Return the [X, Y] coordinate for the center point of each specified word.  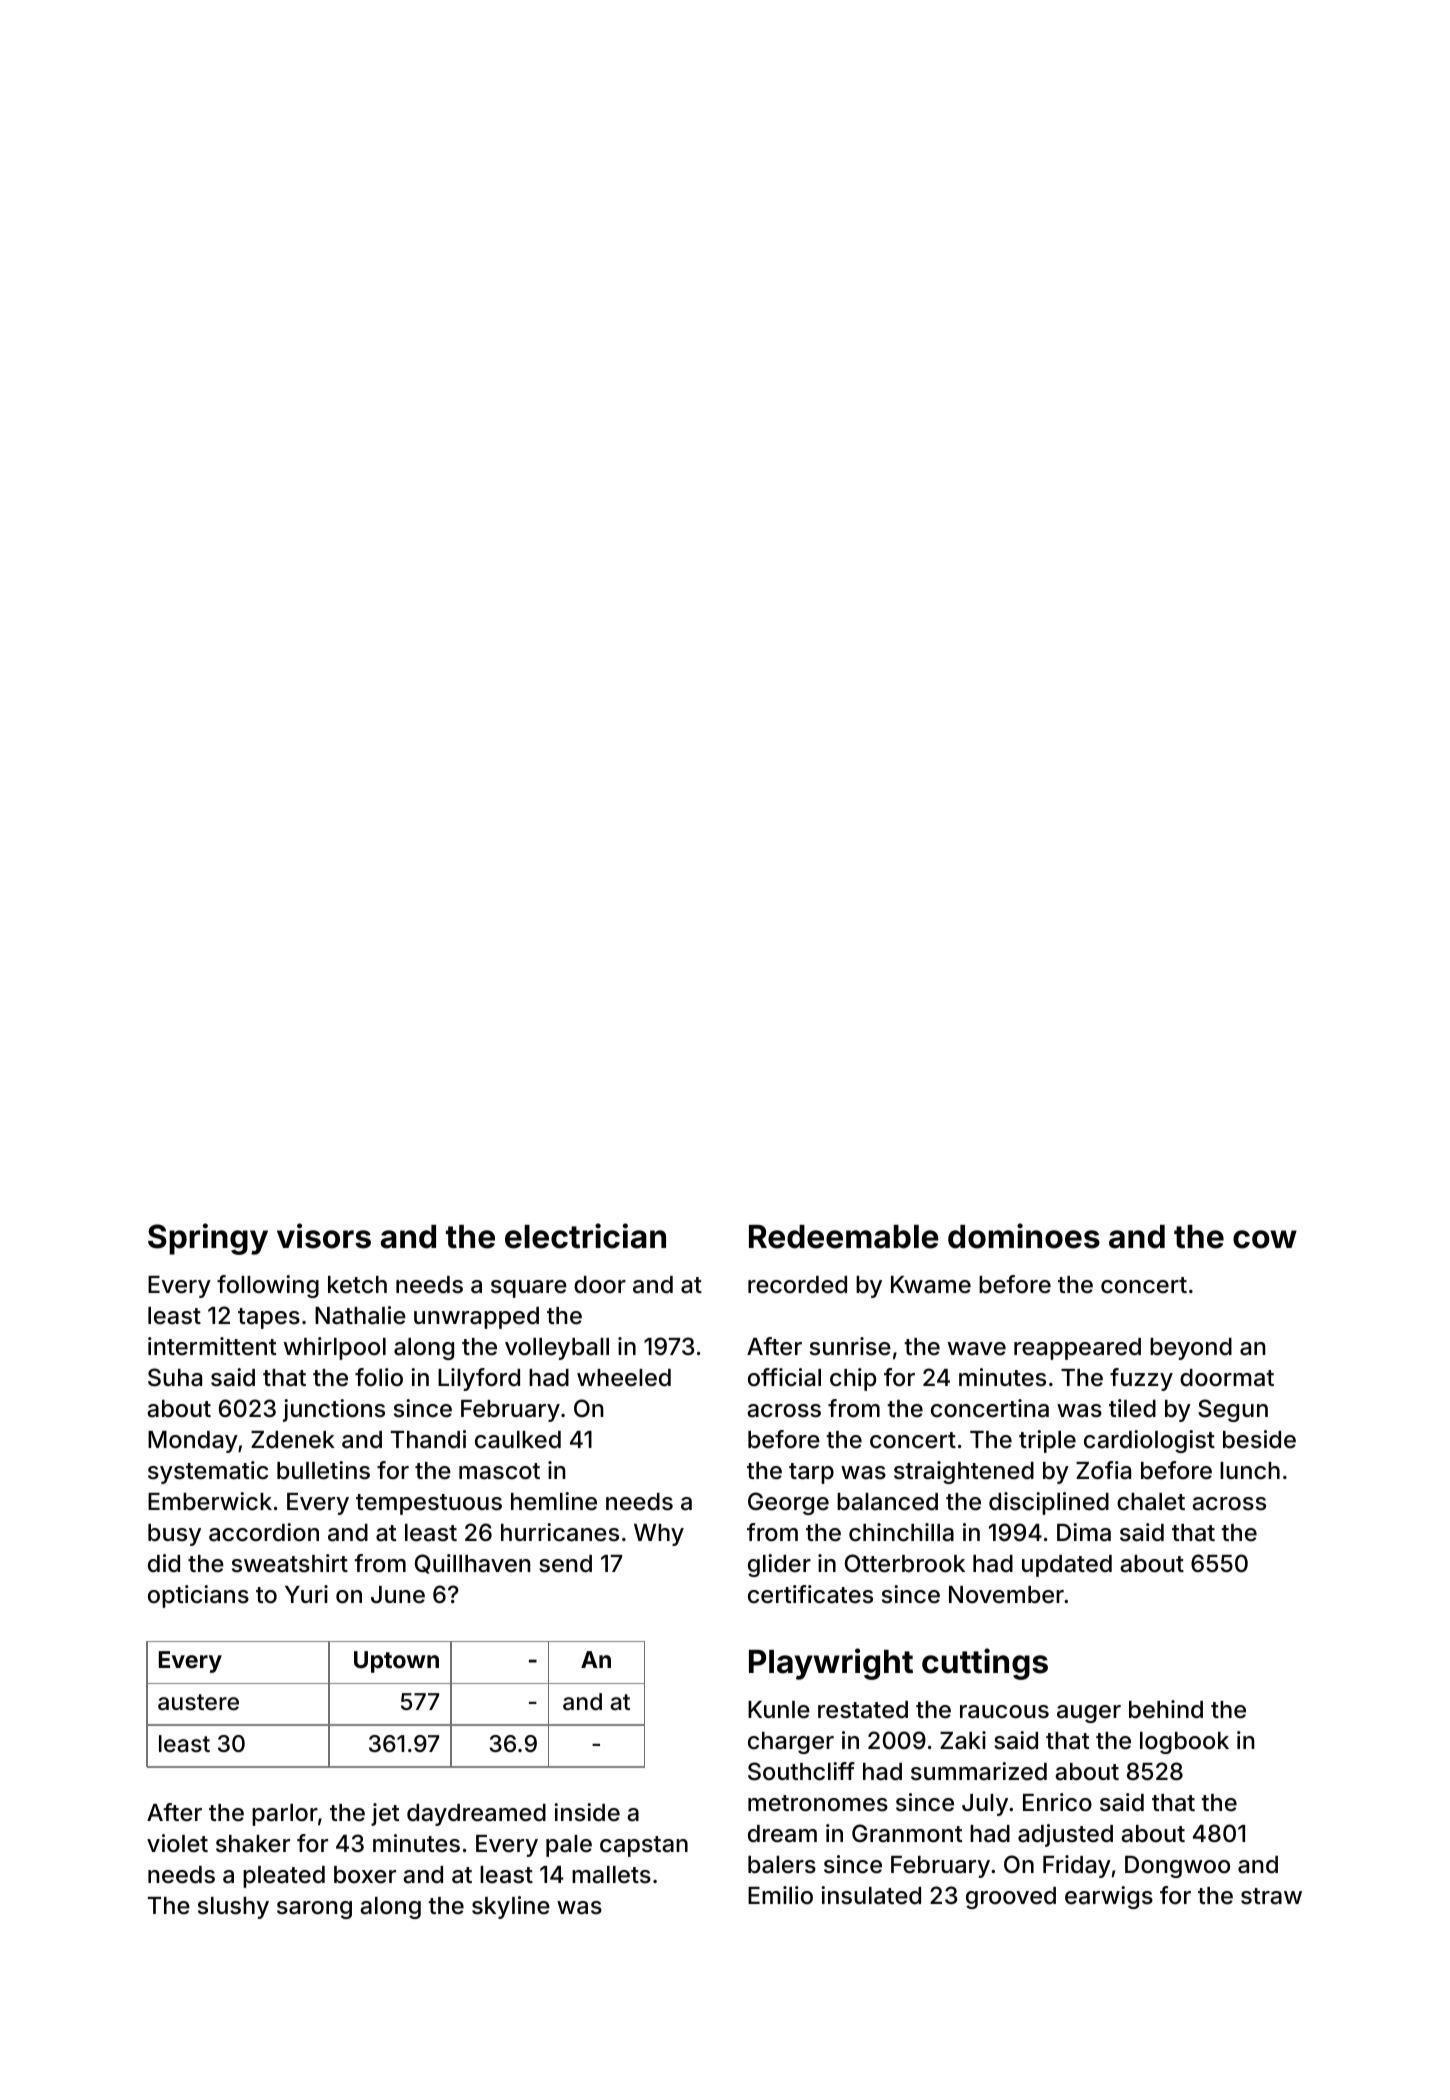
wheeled [624, 1378]
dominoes [1024, 1236]
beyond [1191, 1349]
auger [1089, 1714]
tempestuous [429, 1504]
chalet [1151, 1502]
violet [177, 1843]
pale [569, 1846]
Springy [208, 1239]
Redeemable [844, 1237]
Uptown [396, 1662]
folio [379, 1377]
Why [659, 1535]
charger [791, 1743]
